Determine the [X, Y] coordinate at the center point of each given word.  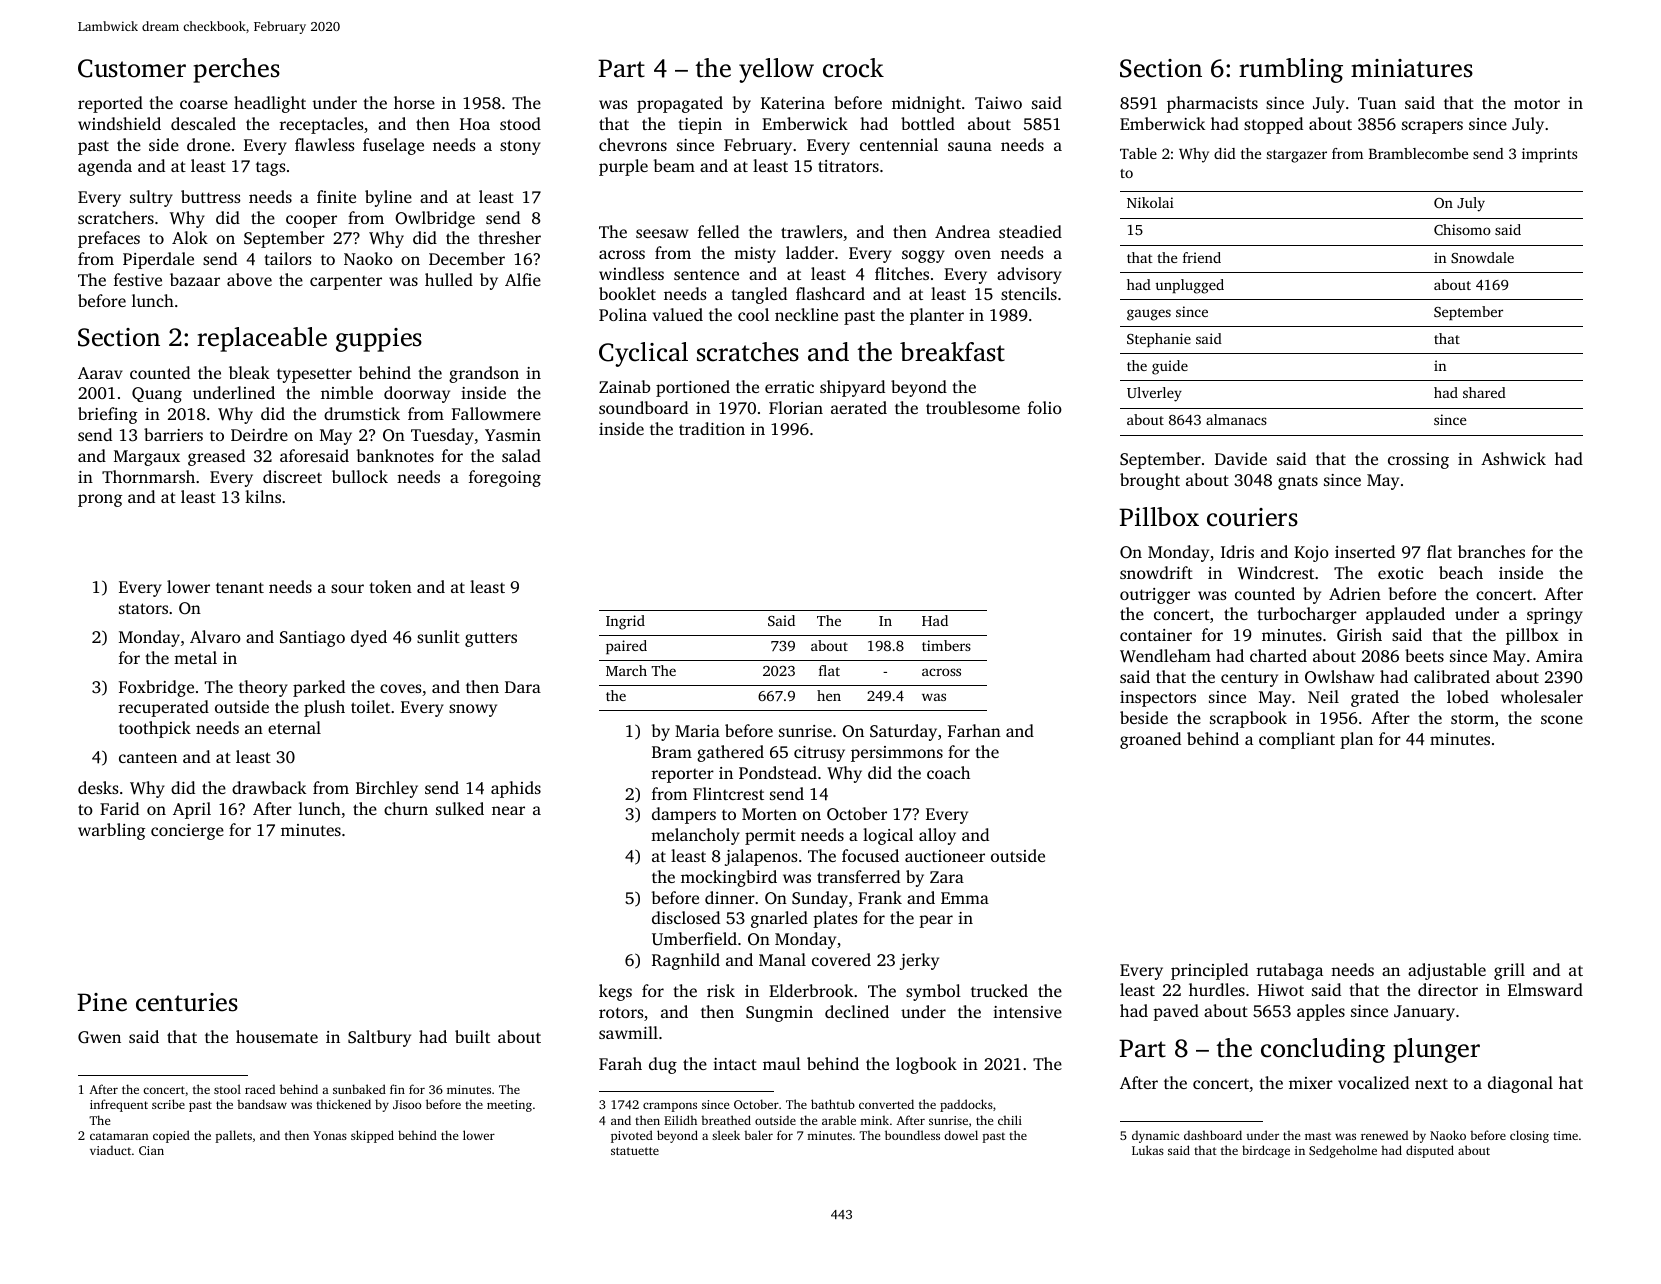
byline [388, 198]
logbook [926, 1065]
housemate [277, 1036]
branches [1491, 551]
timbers [946, 645]
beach [1461, 572]
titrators [848, 166]
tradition [712, 428]
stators [143, 608]
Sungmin [779, 1014]
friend [1202, 257]
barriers [173, 434]
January [1424, 1013]
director [1448, 989]
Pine [102, 1002]
